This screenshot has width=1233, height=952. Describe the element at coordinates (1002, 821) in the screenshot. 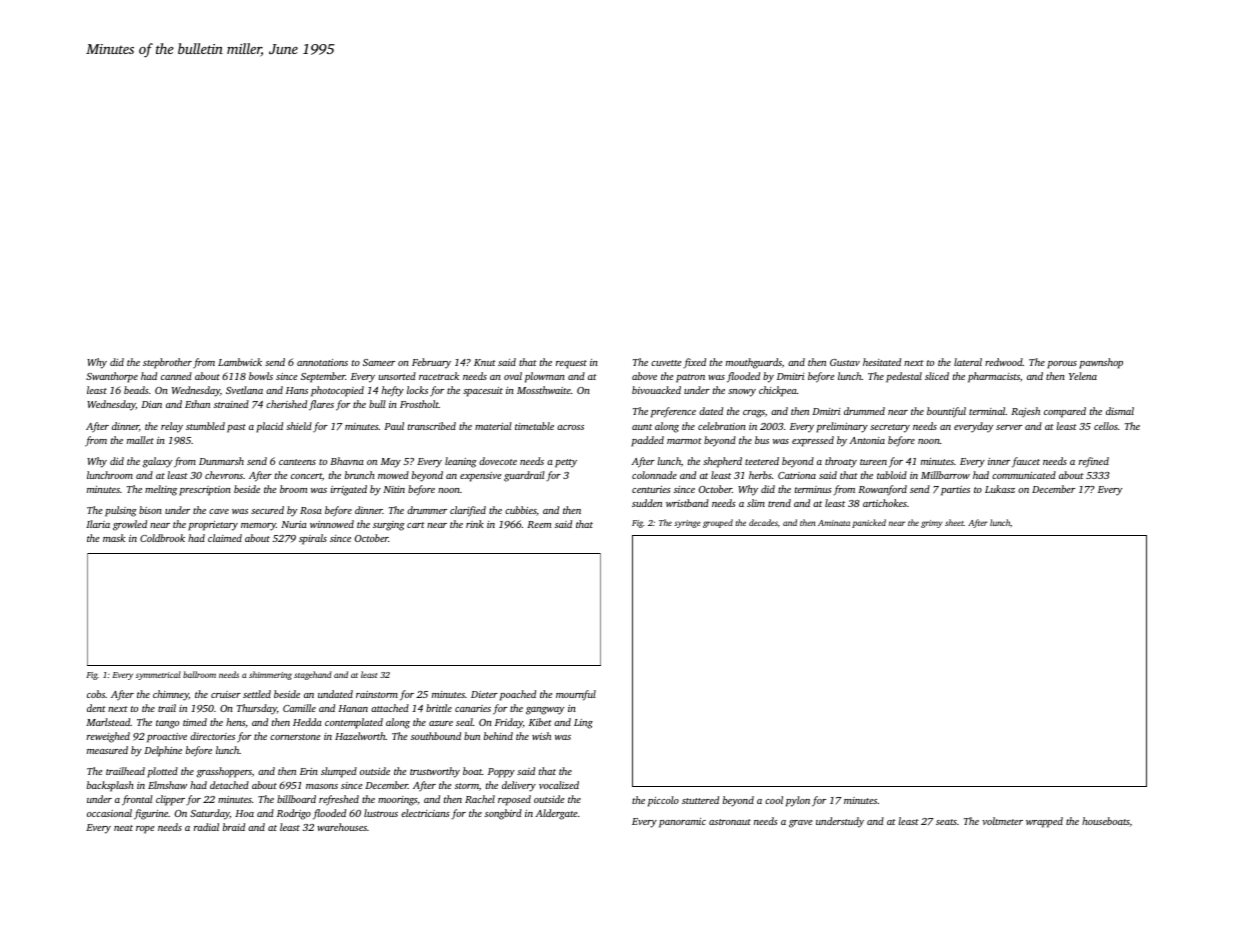

I see `voltmeter` at that location.
